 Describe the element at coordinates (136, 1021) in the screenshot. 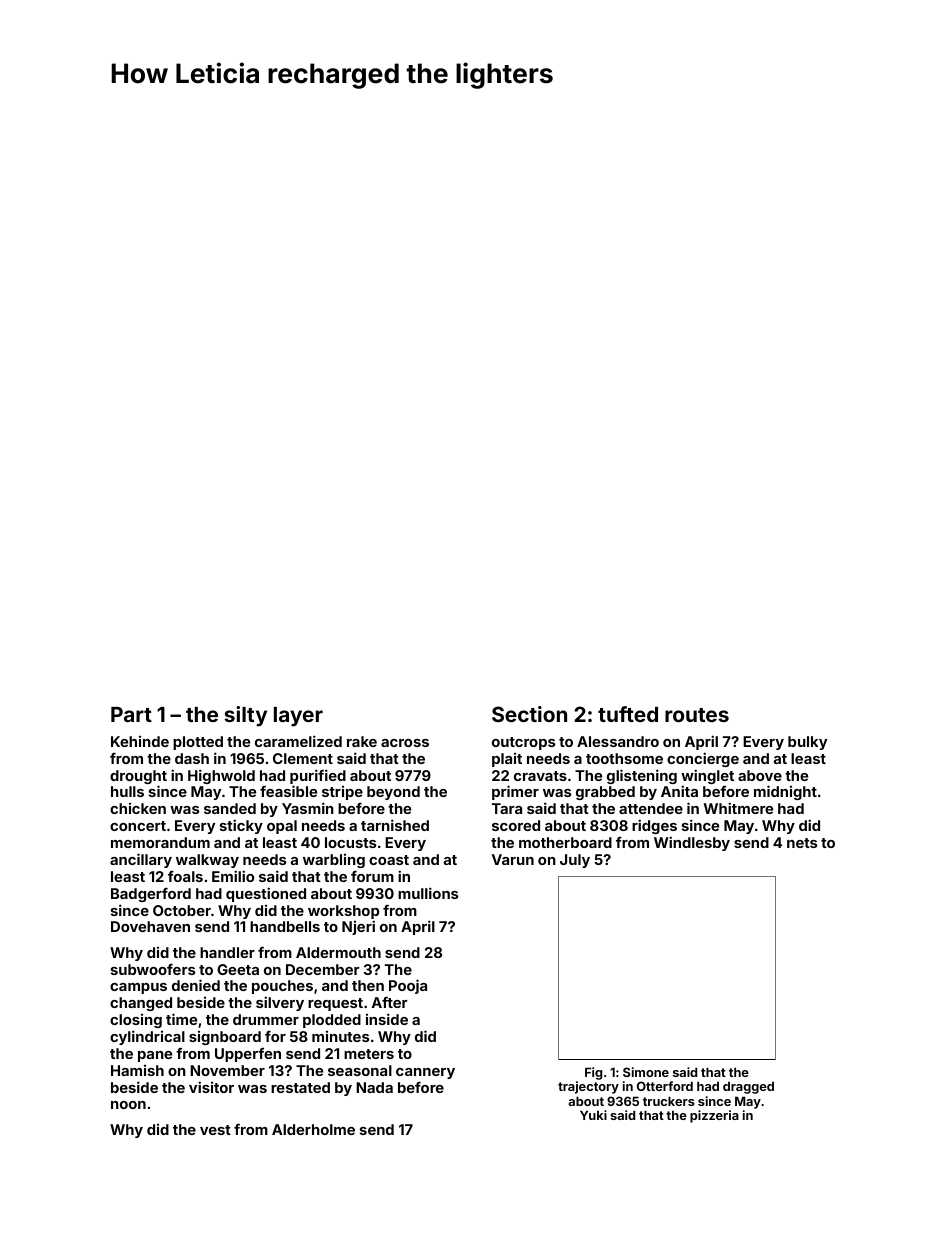

I see `closing` at that location.
